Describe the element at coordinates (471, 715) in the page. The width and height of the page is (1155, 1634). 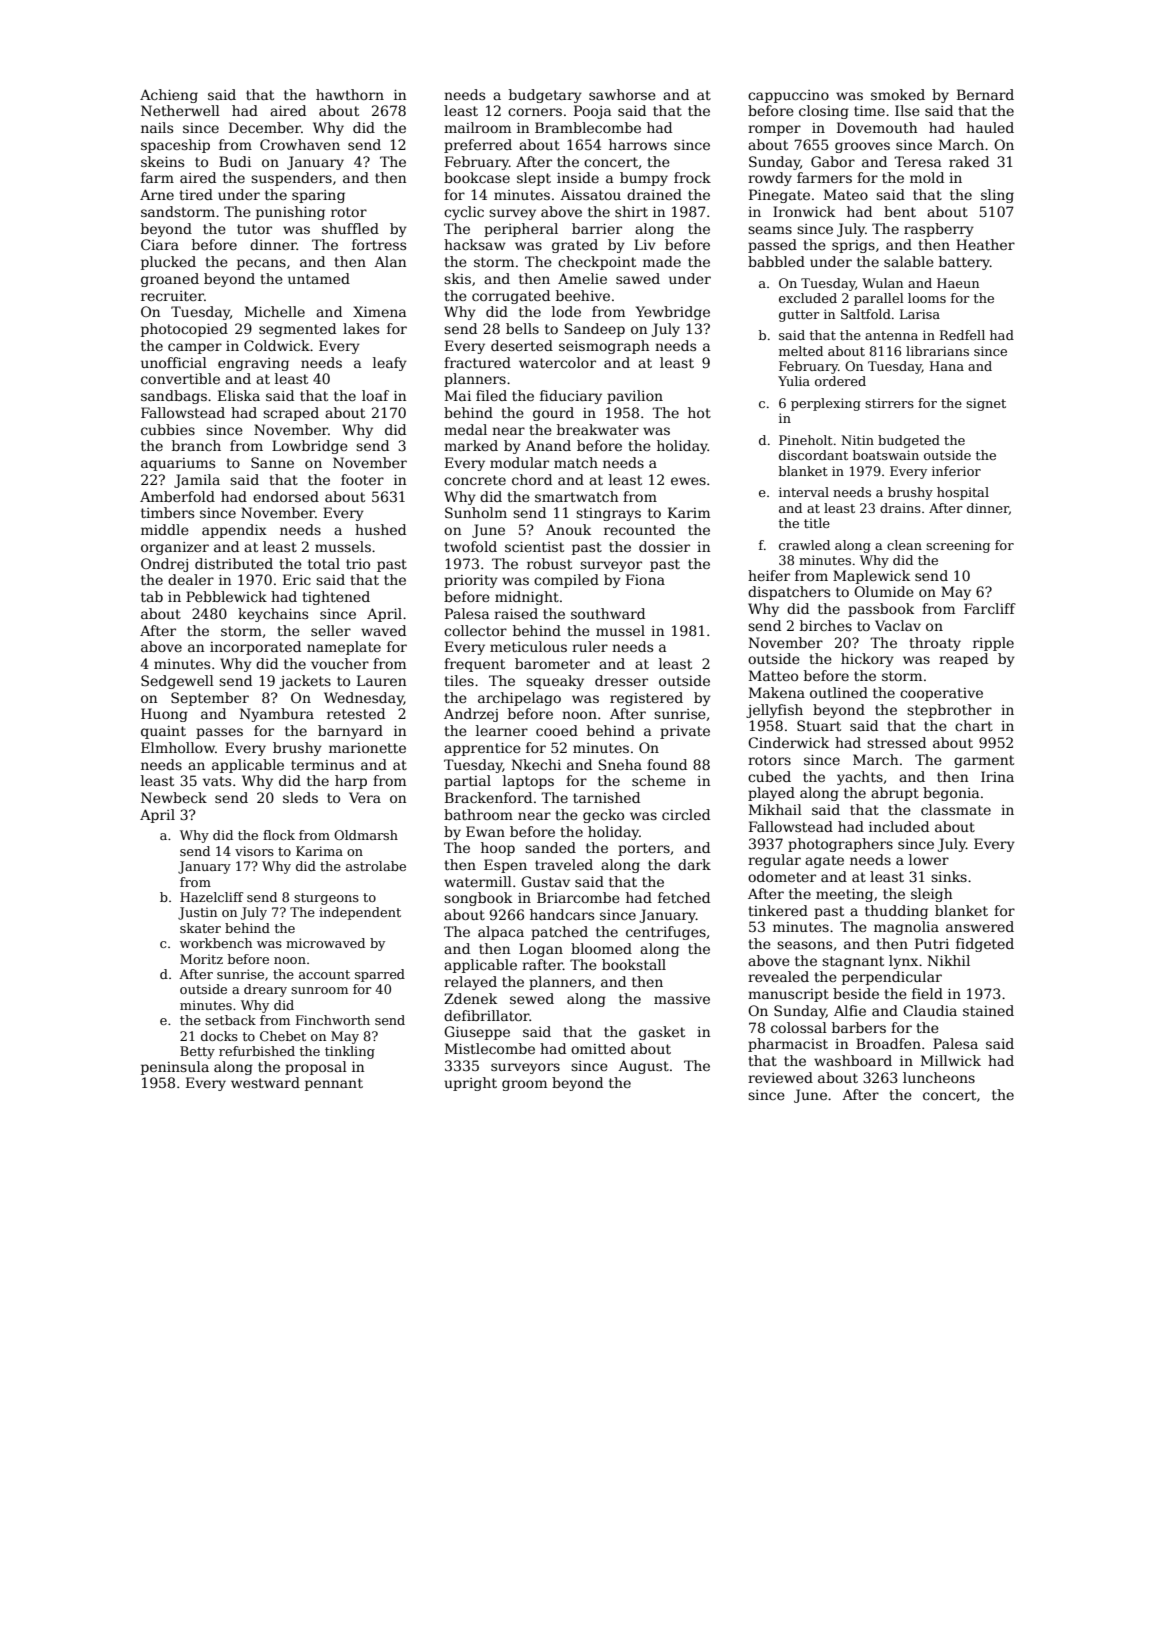
I see `Andrzej` at that location.
